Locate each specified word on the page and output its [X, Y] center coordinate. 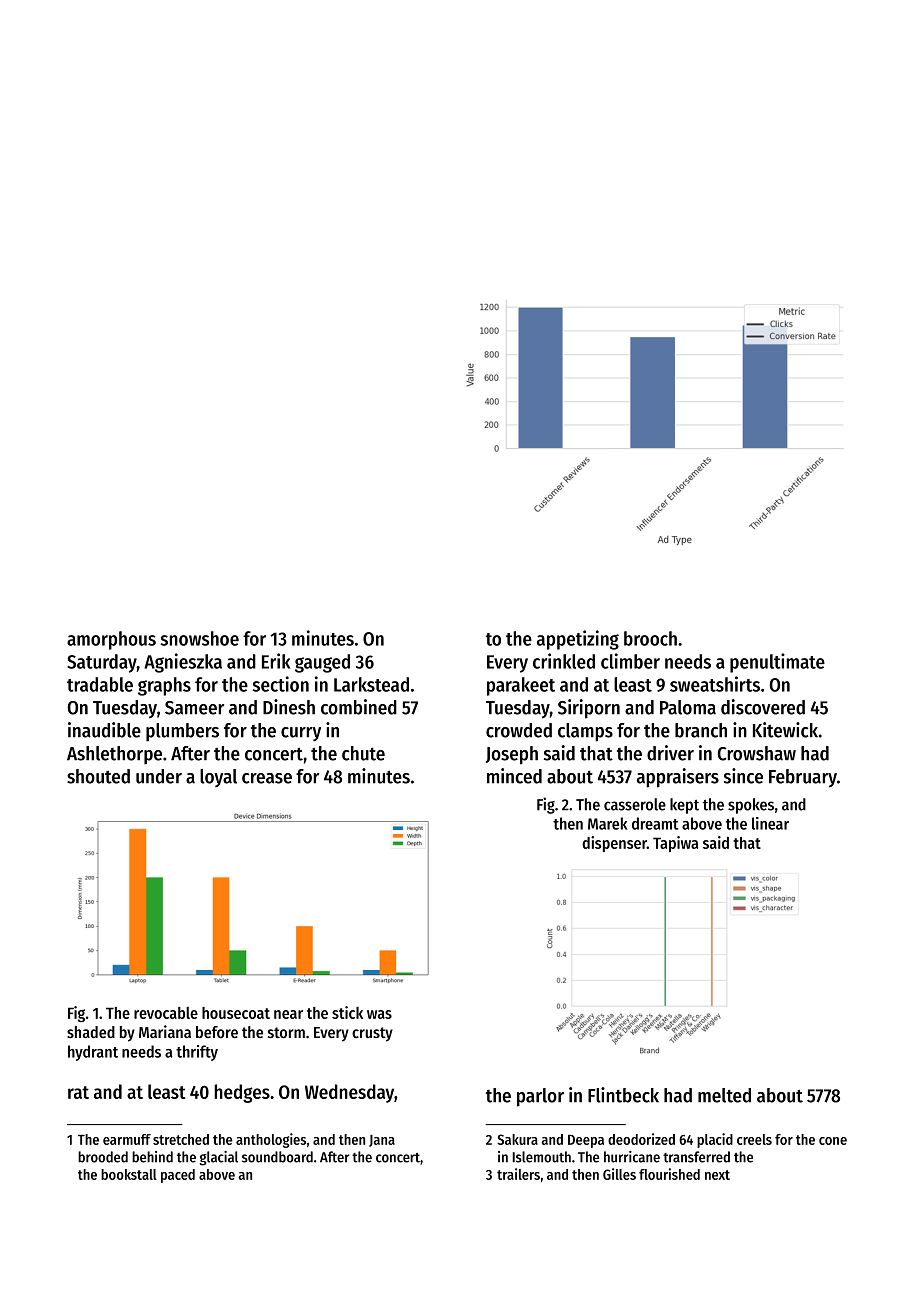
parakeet [521, 686]
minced [514, 776]
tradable [100, 684]
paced [178, 1176]
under [159, 776]
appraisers [678, 778]
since [743, 776]
